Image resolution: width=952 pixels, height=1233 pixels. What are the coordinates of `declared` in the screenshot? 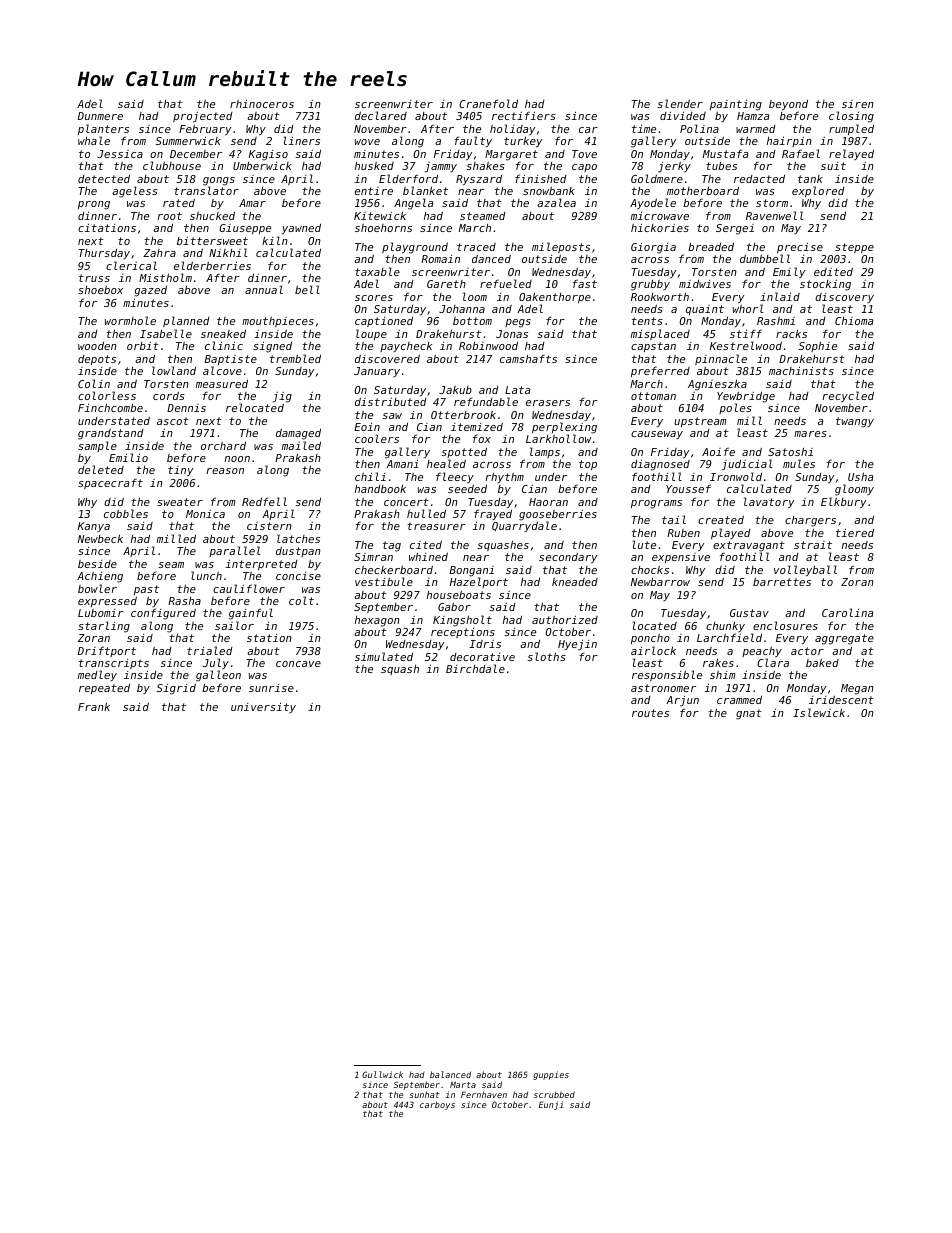 It's located at (381, 115).
